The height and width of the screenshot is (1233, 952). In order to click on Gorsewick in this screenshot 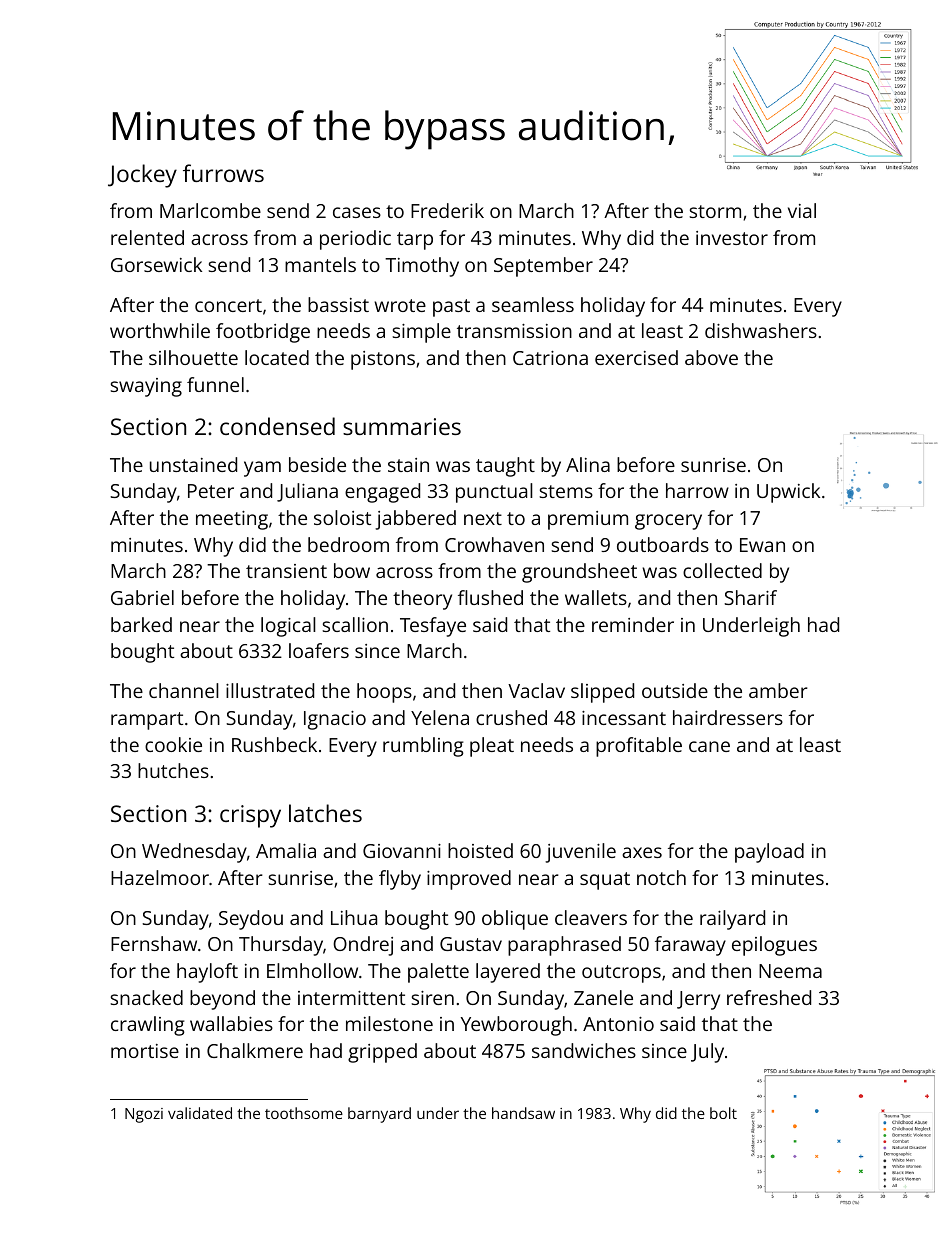, I will do `click(156, 264)`.
